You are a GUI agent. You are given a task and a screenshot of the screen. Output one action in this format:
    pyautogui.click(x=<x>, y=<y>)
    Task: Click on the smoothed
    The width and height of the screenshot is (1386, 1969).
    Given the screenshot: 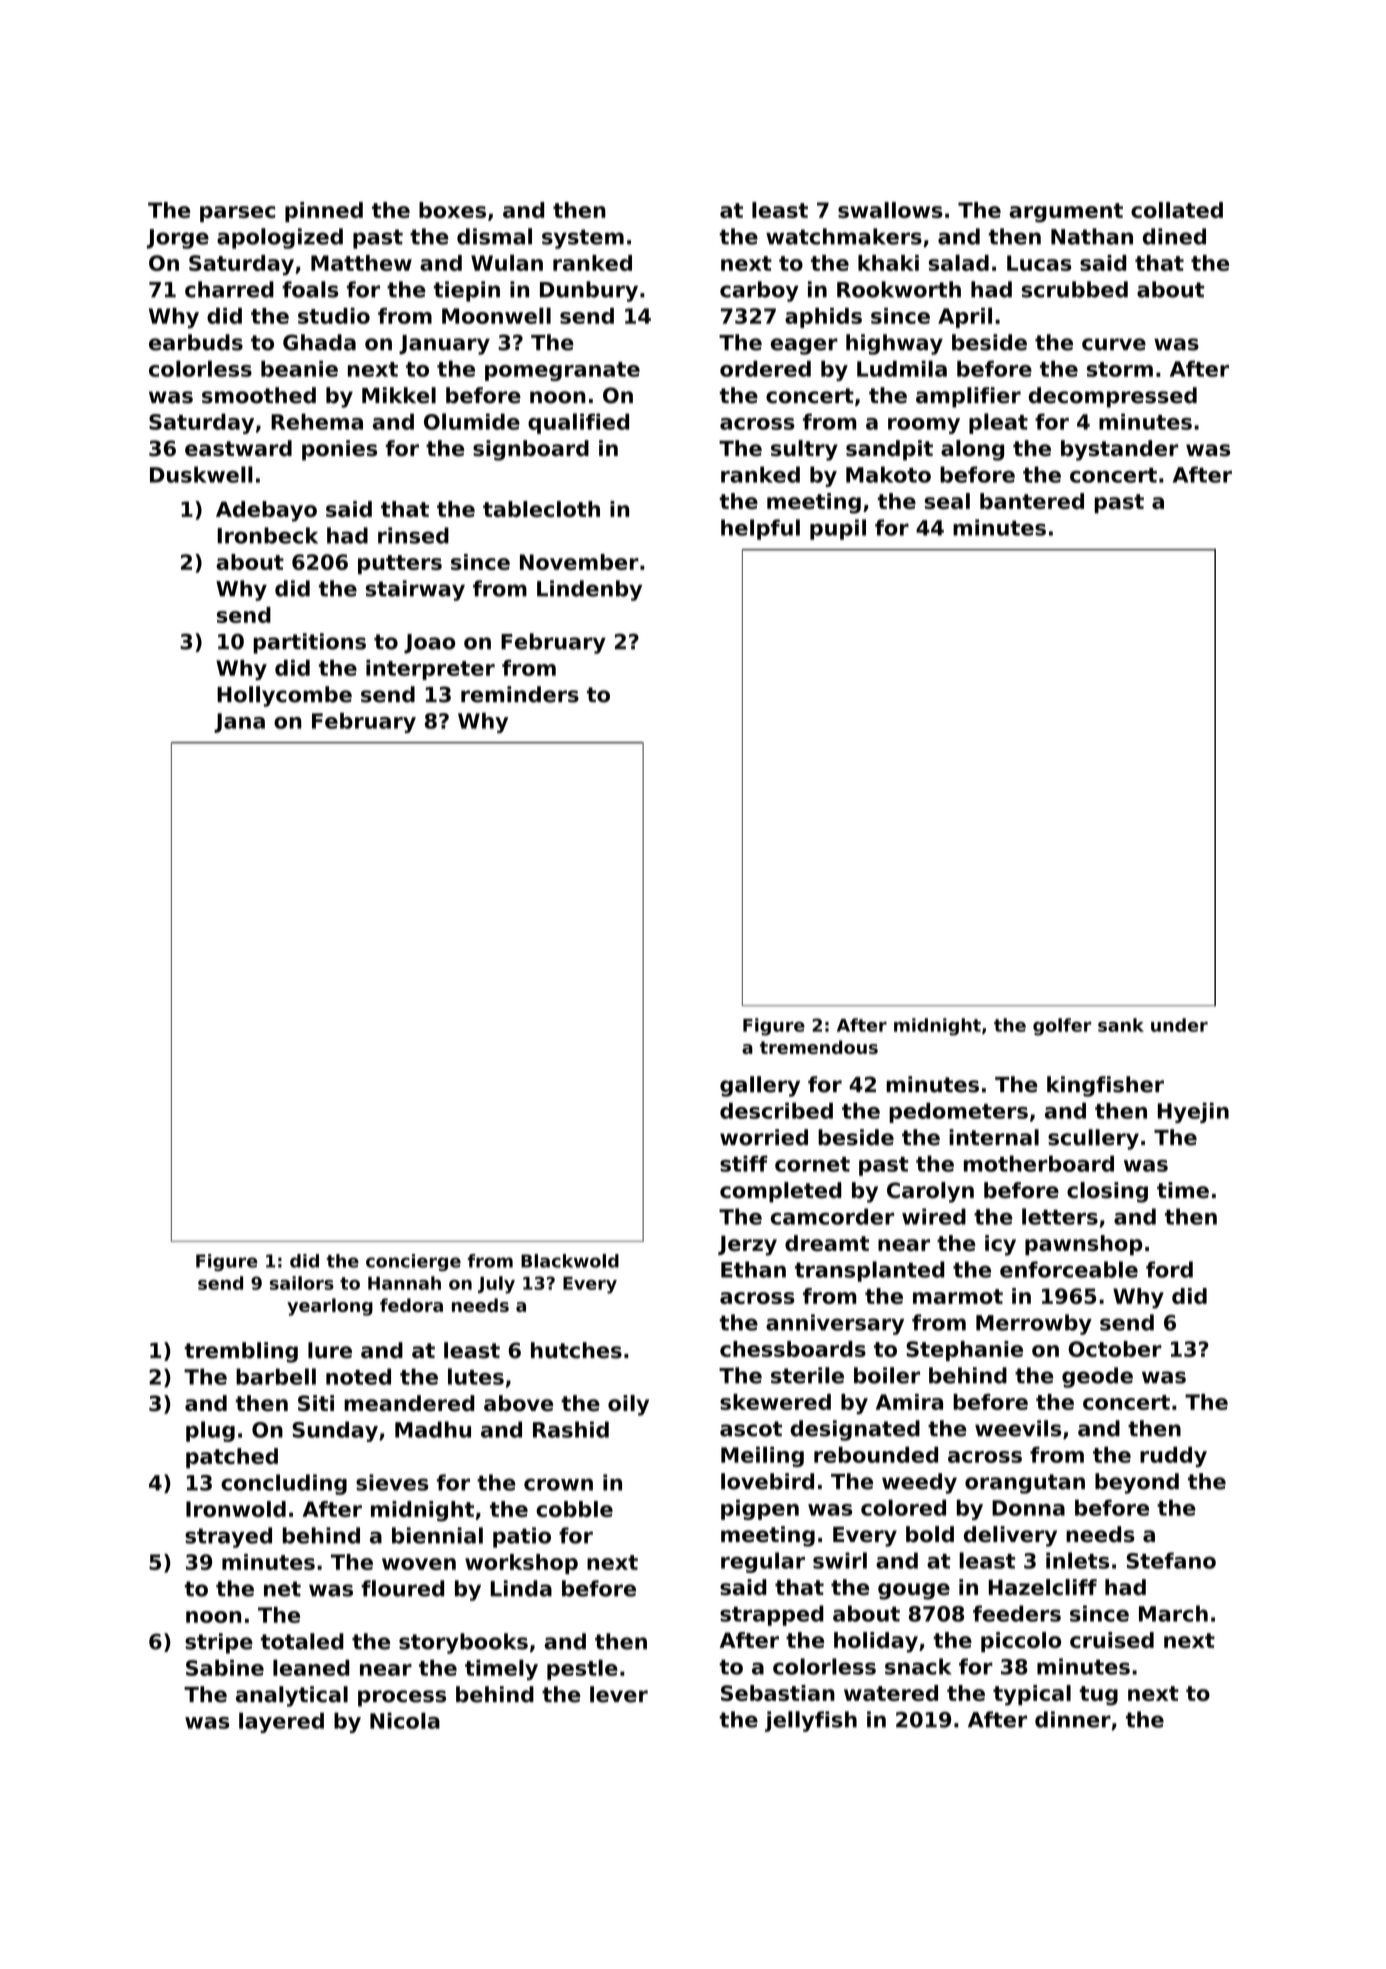 What is the action you would take?
    pyautogui.click(x=259, y=395)
